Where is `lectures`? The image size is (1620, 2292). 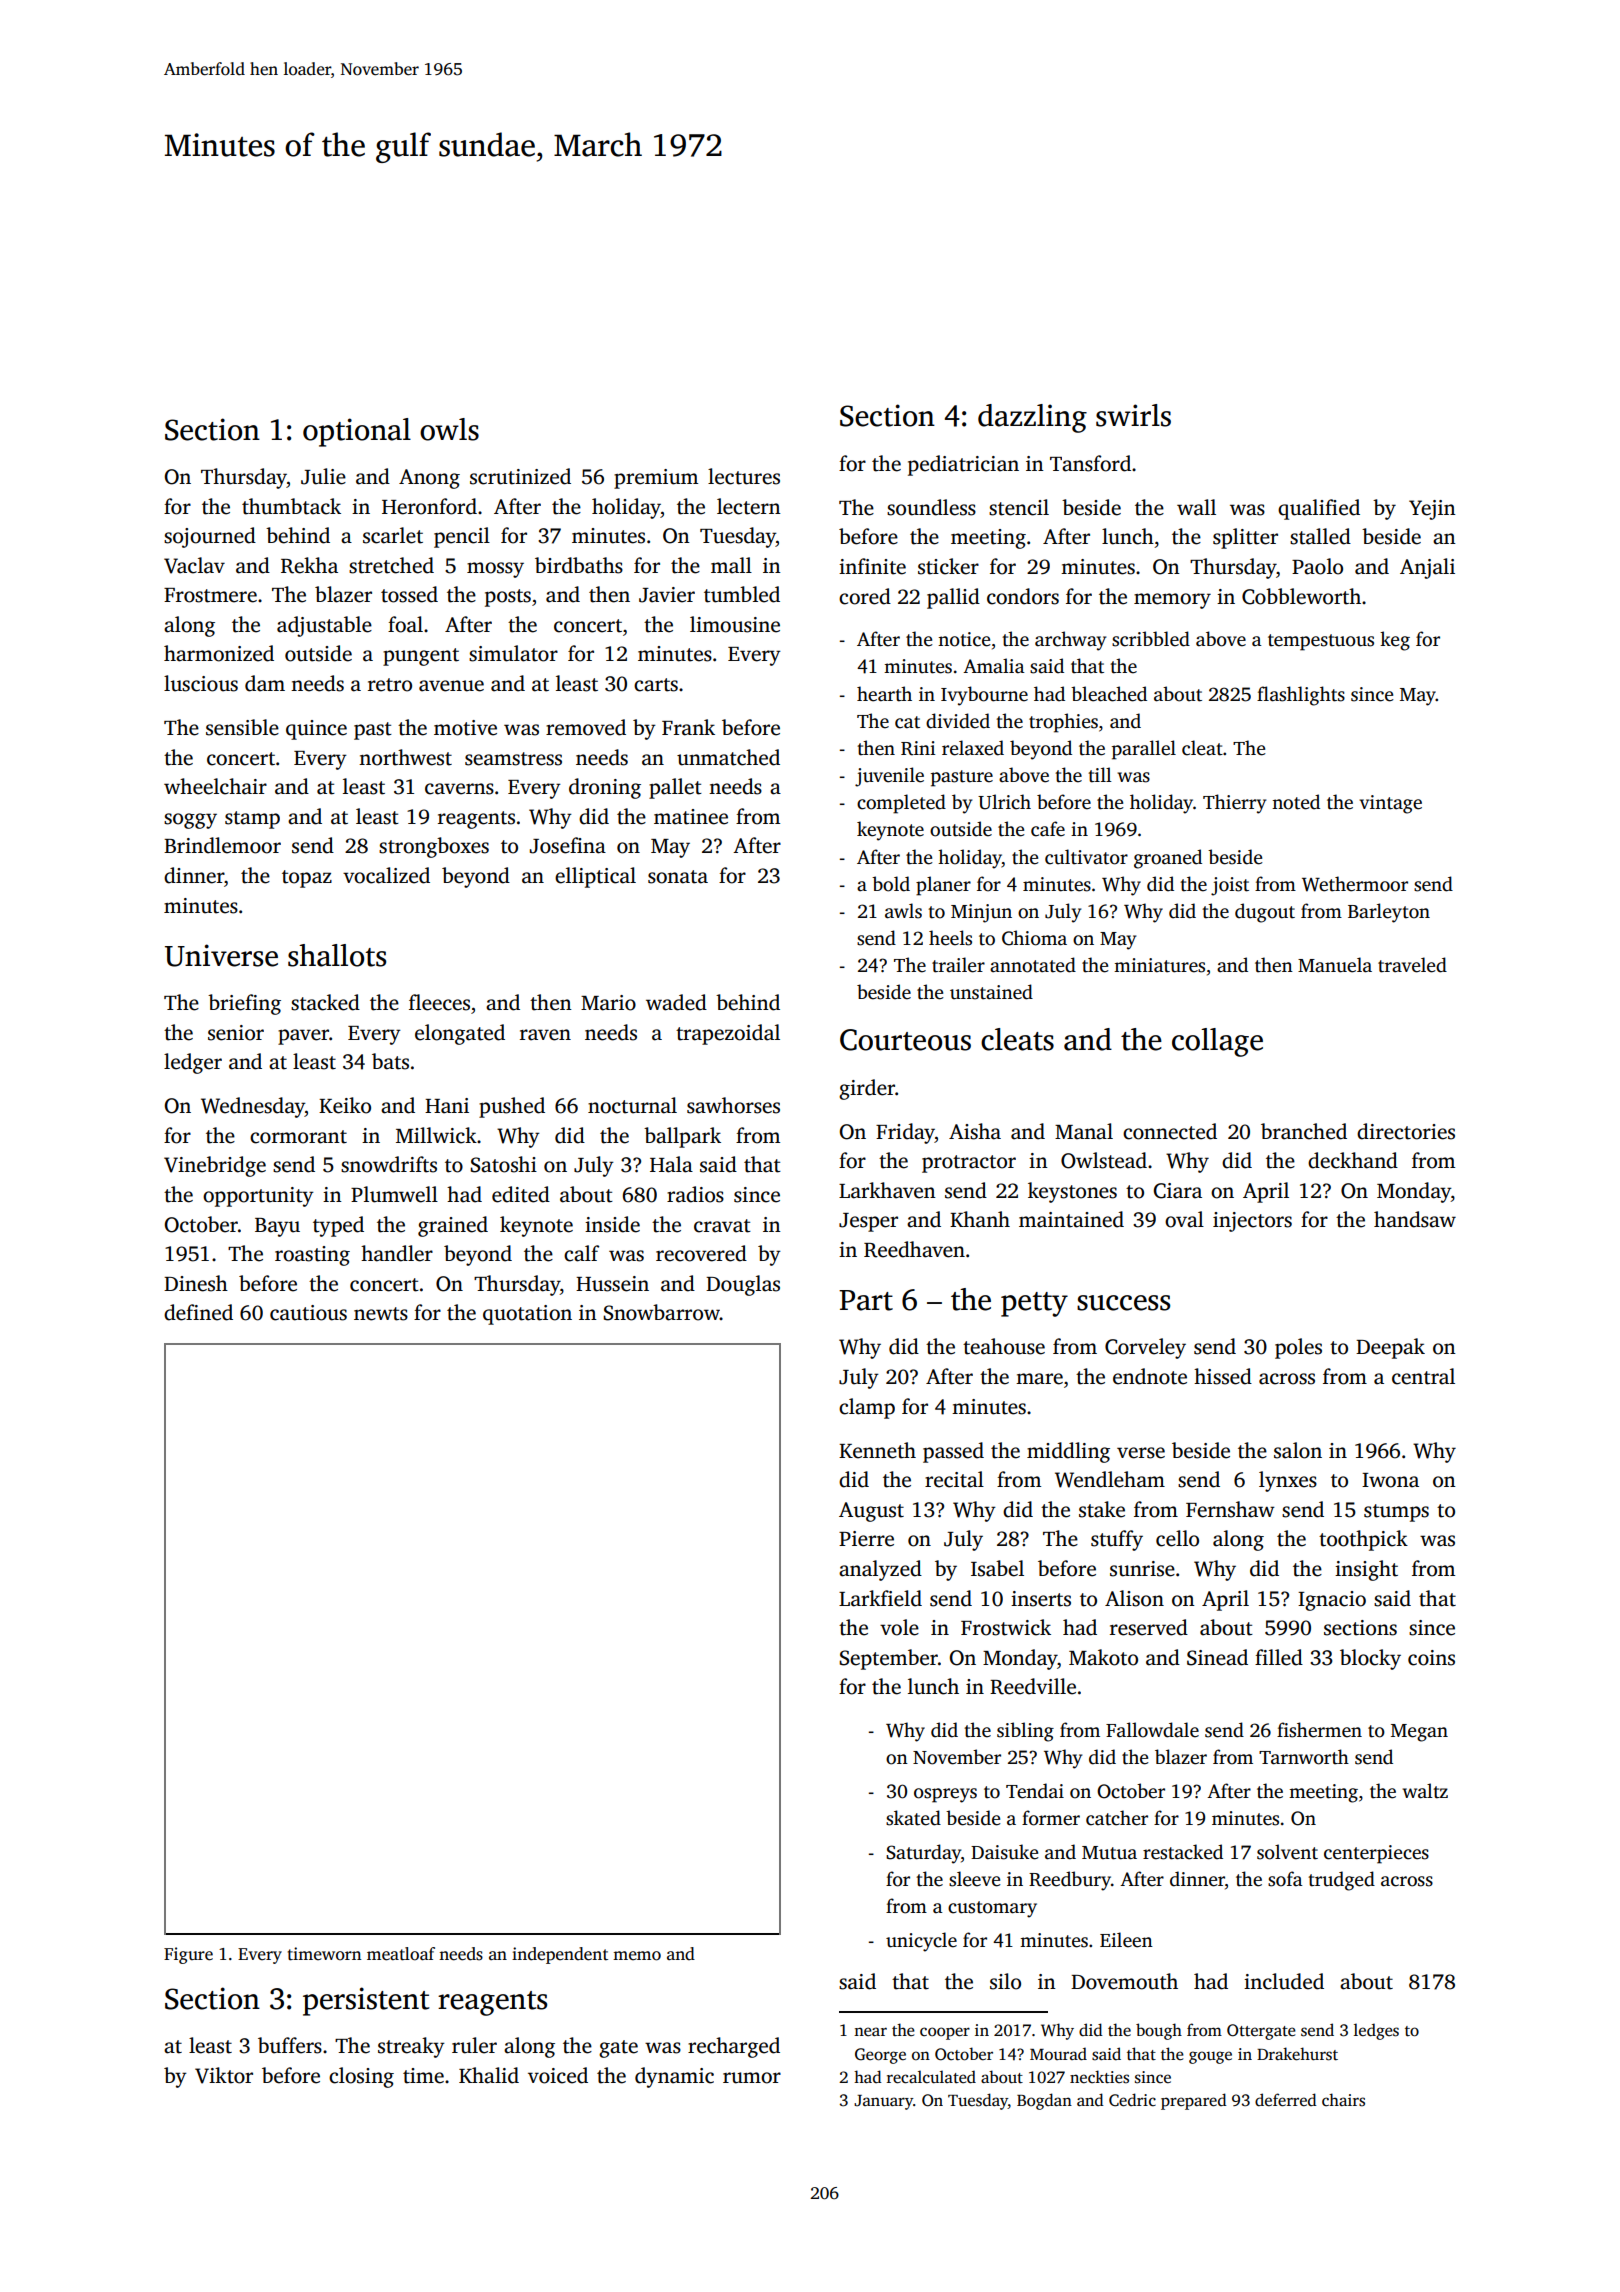
lectures is located at coordinates (744, 476).
